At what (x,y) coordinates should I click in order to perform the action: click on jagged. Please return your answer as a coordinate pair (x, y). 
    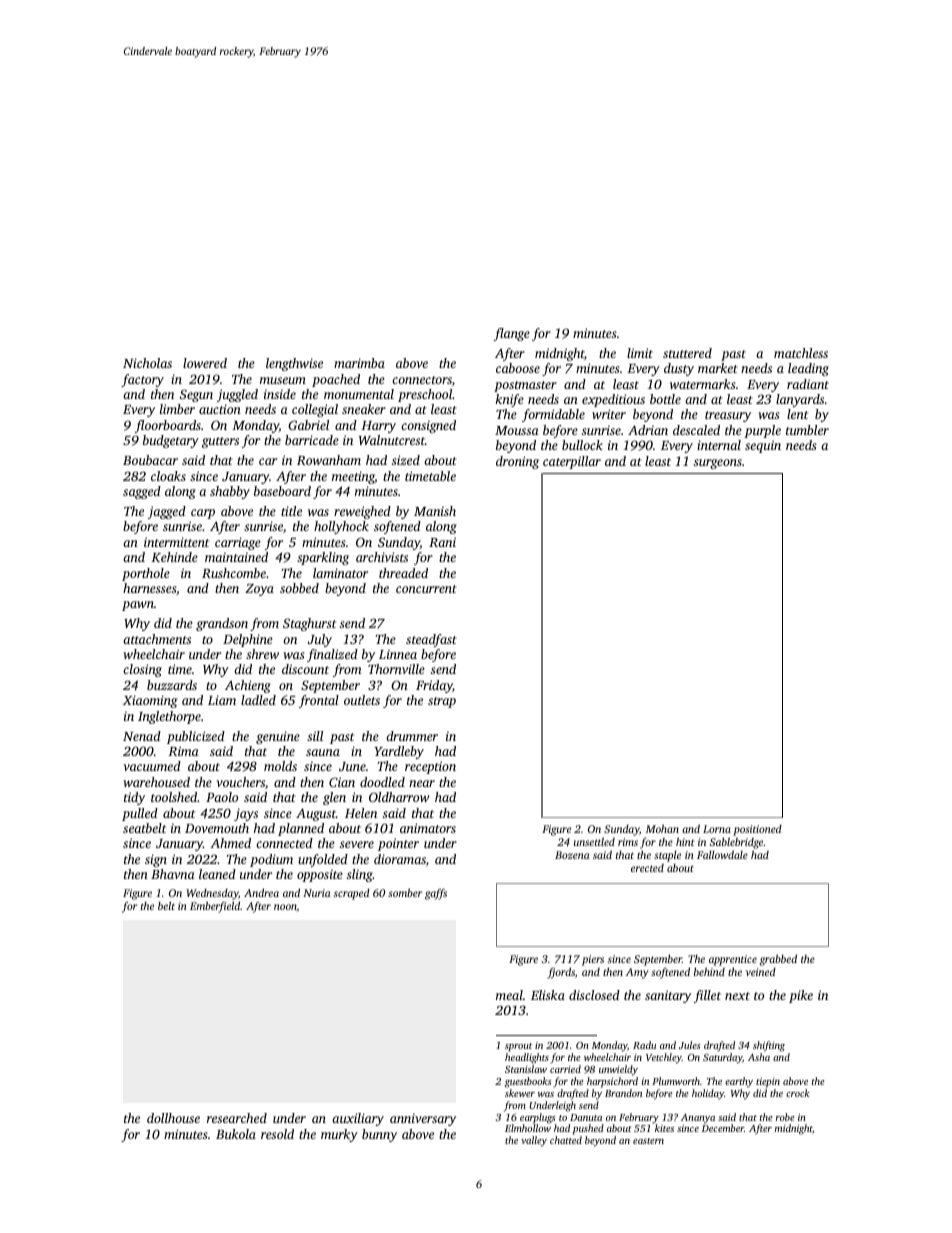
    Looking at the image, I should click on (167, 512).
